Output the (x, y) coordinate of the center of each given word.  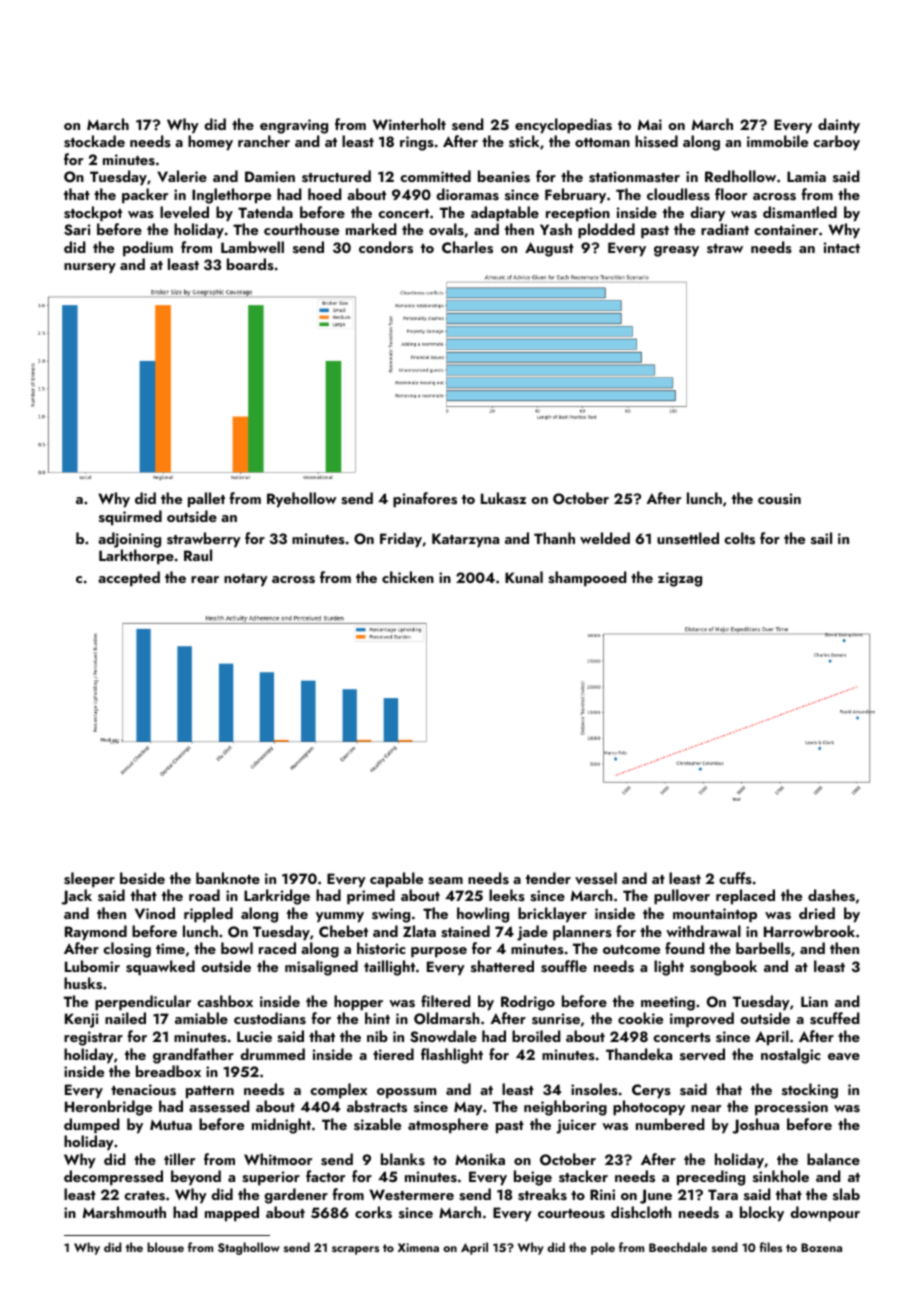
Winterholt (409, 124)
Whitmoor (278, 1159)
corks (373, 1212)
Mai (650, 124)
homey (210, 143)
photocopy (649, 1108)
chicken (408, 577)
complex (338, 1091)
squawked (160, 968)
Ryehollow (302, 500)
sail (821, 538)
